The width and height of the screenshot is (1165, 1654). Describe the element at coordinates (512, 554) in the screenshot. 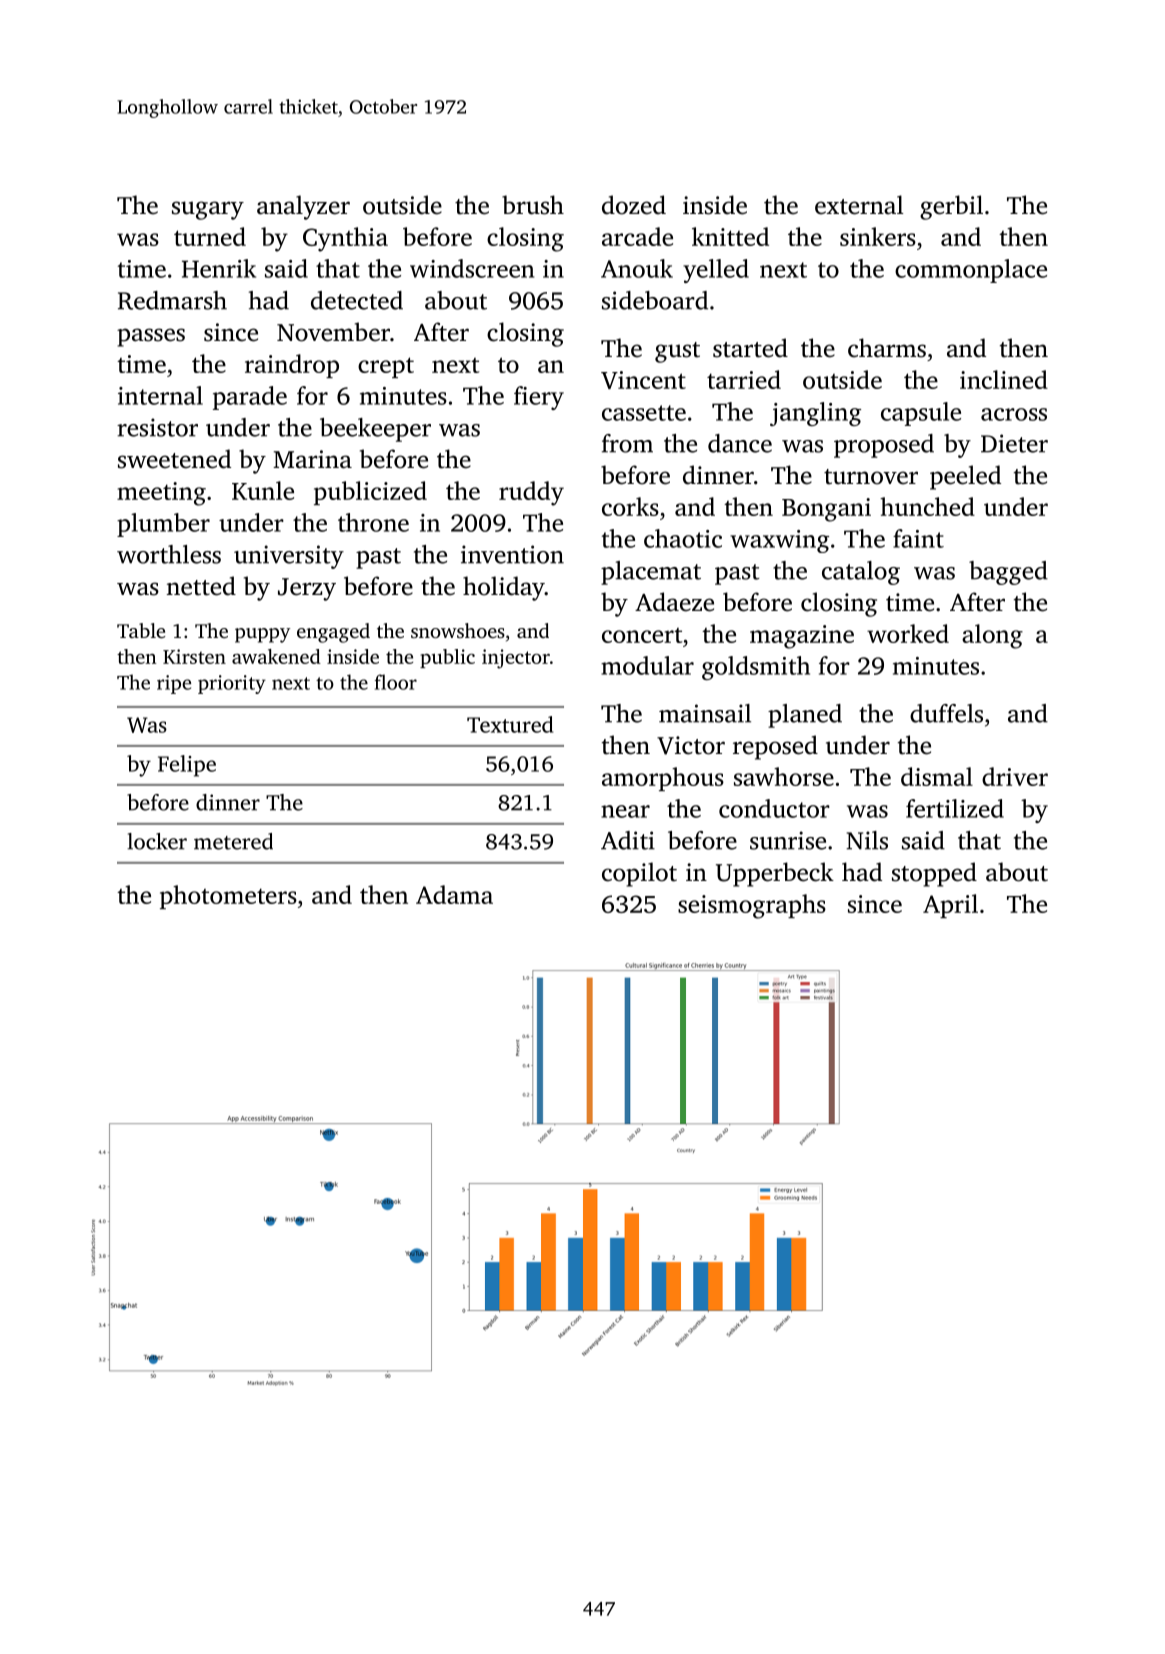

I see `invention` at that location.
